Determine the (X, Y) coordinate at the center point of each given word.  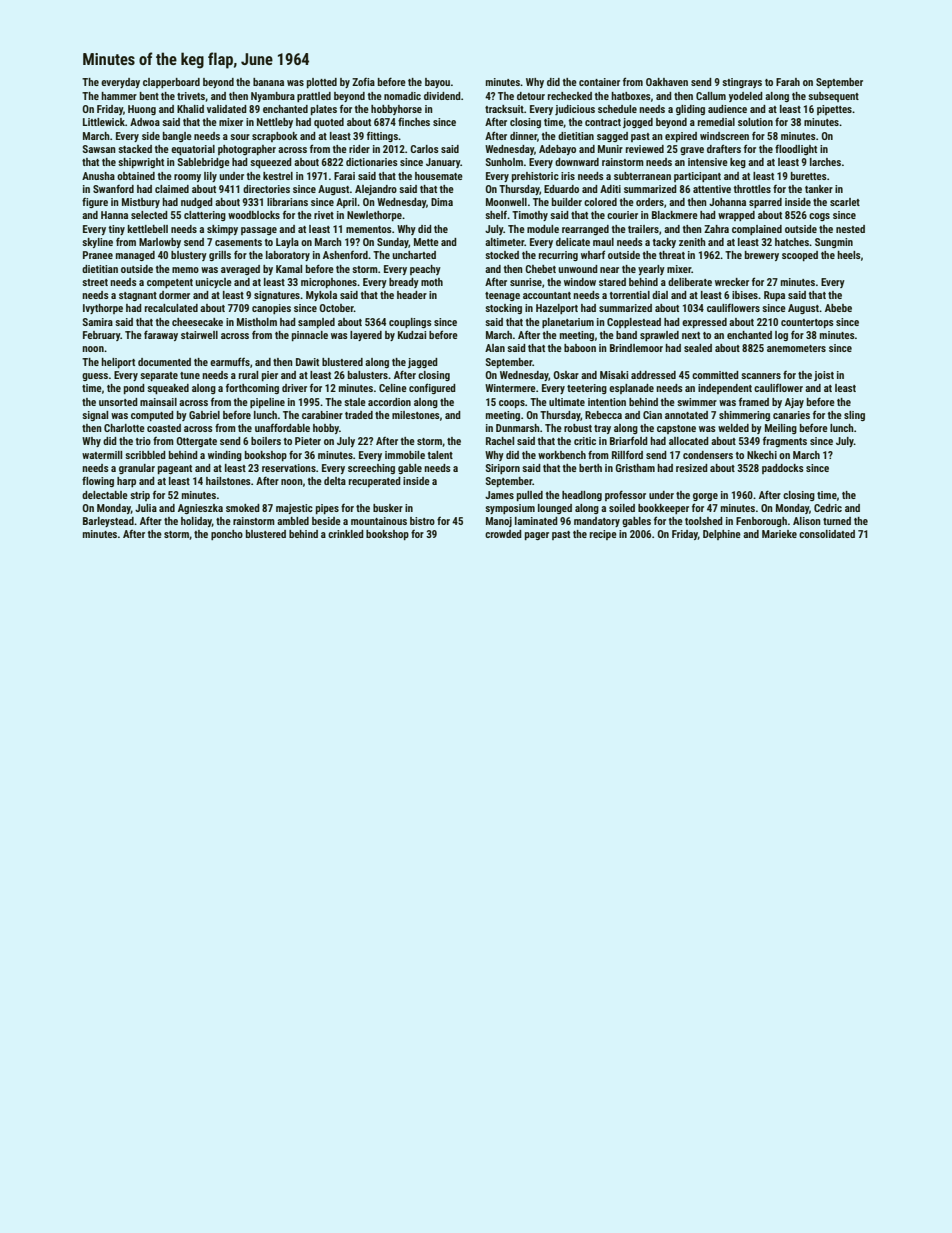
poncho (227, 535)
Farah (788, 82)
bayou (437, 83)
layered (366, 336)
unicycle (213, 283)
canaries (791, 415)
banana (268, 82)
